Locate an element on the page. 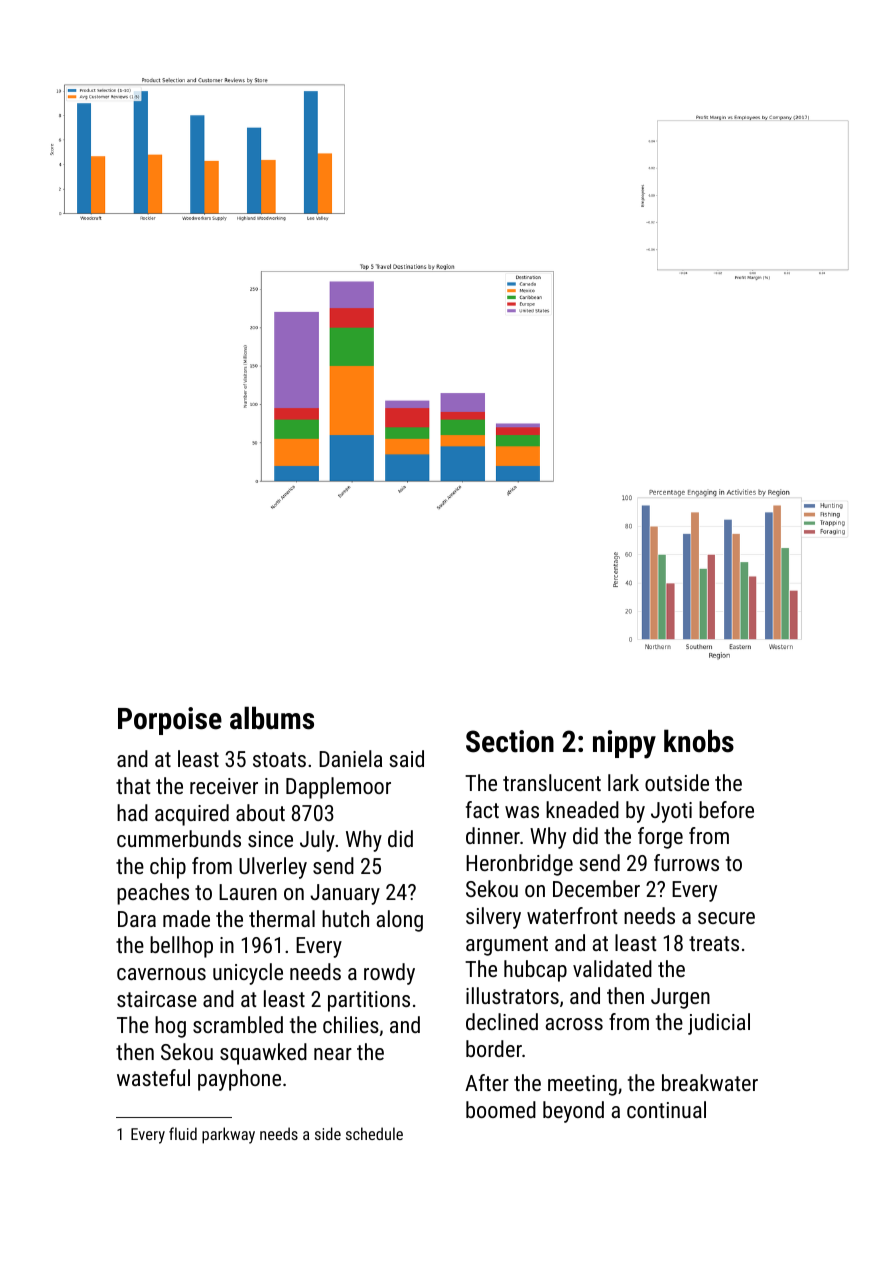  parkway is located at coordinates (228, 1135).
